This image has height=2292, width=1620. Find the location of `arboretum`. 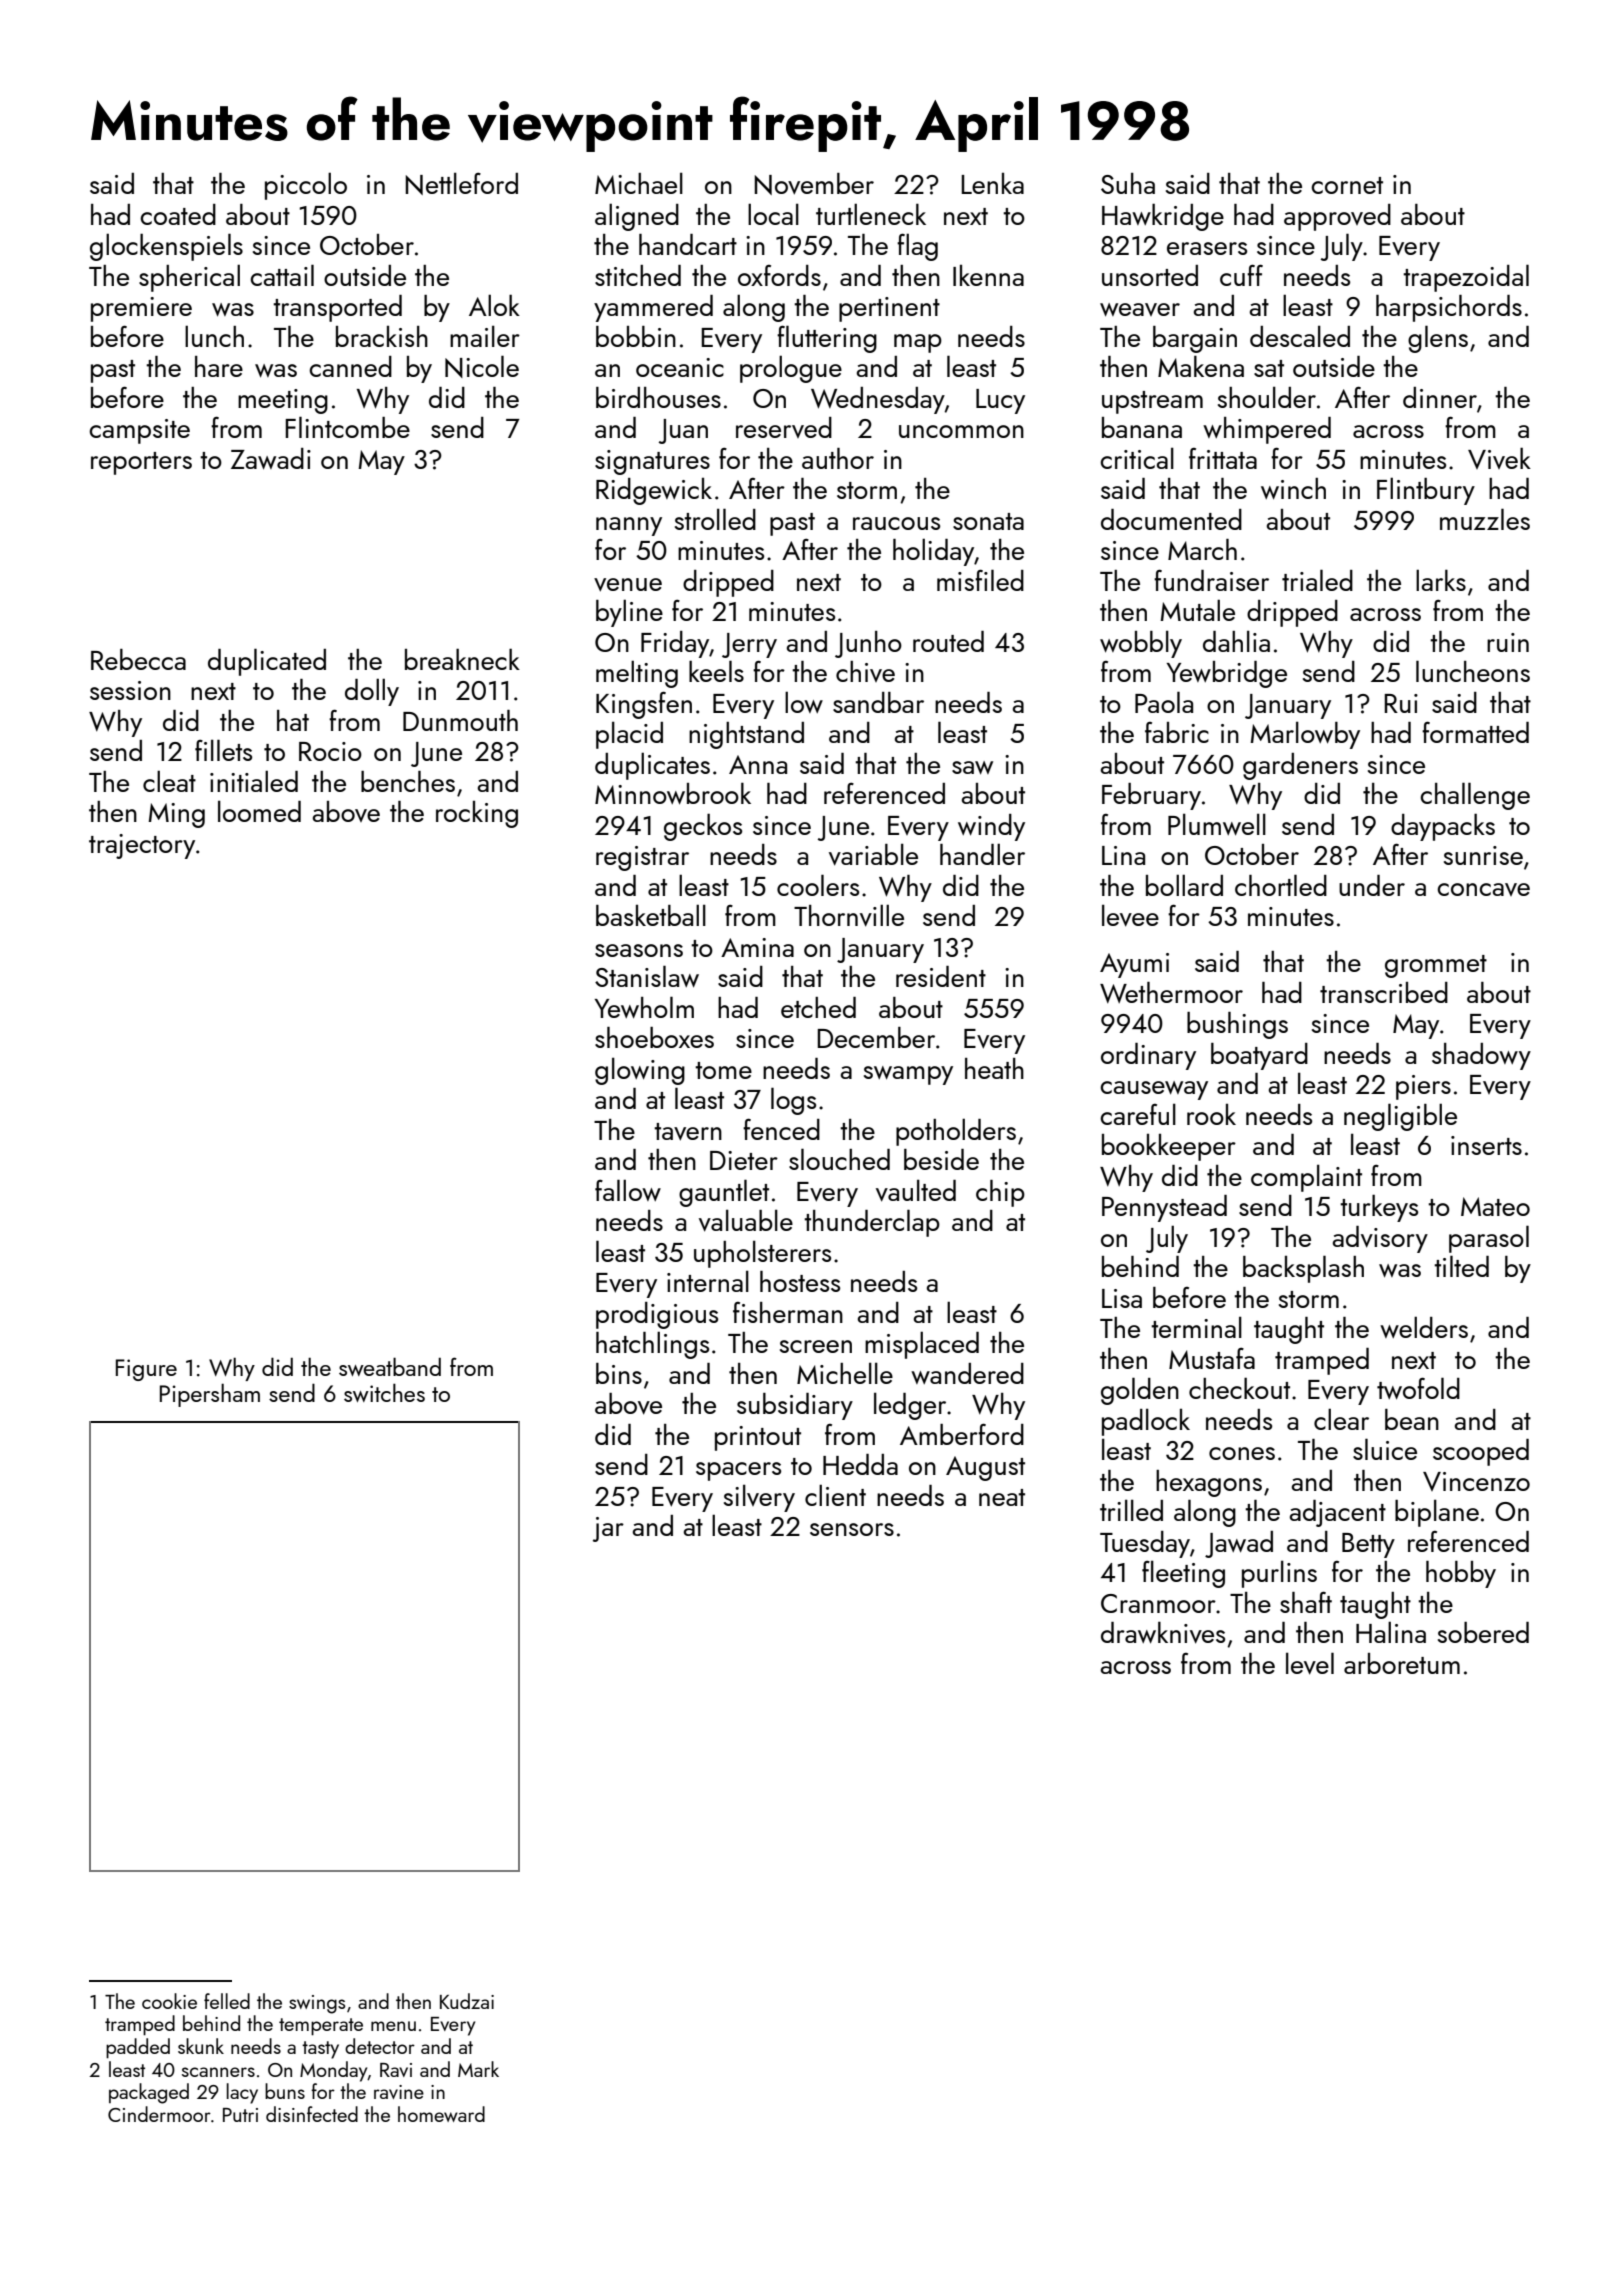

arboretum is located at coordinates (1402, 1663).
